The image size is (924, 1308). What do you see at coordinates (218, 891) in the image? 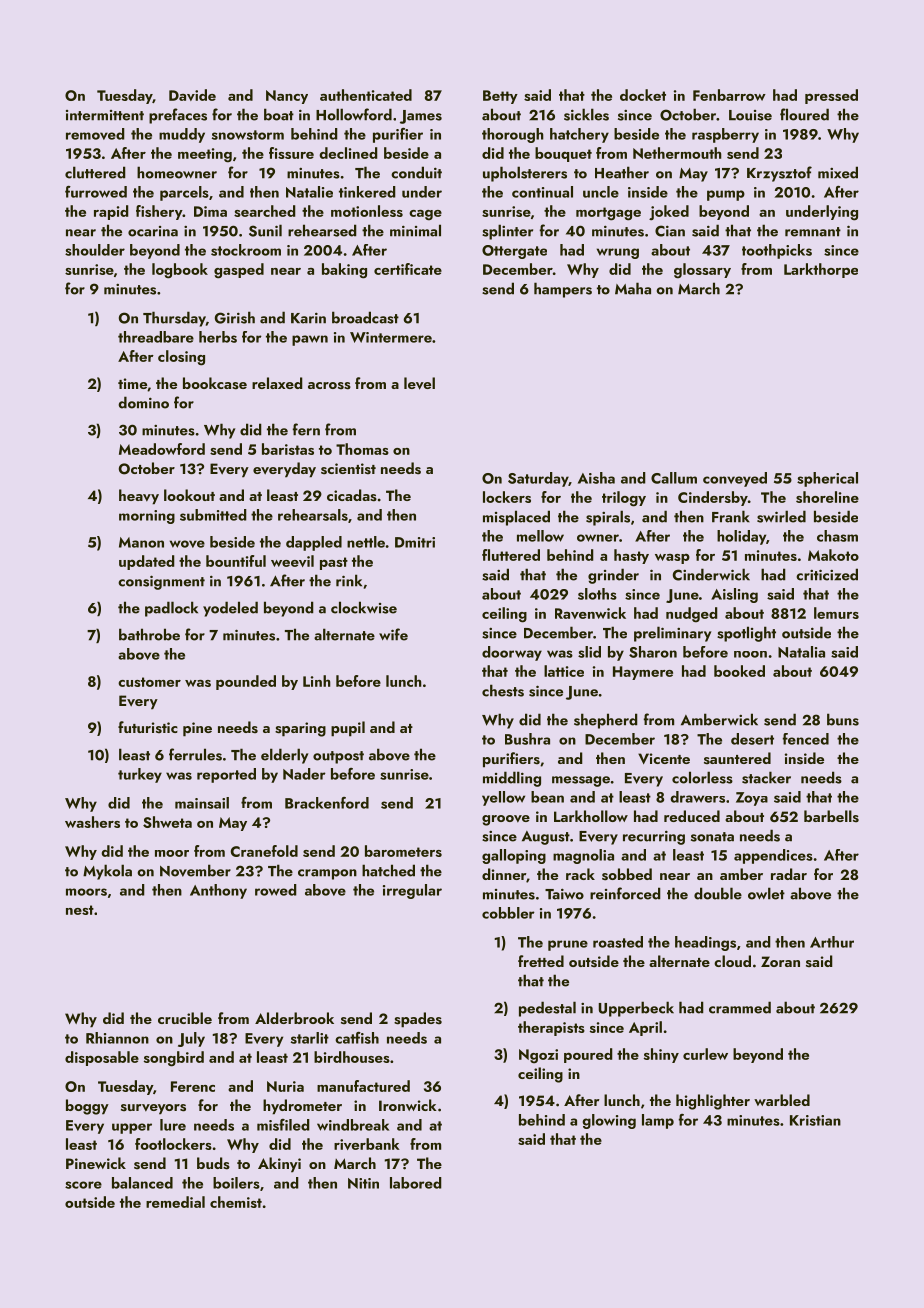
I see `Anthony` at bounding box center [218, 891].
